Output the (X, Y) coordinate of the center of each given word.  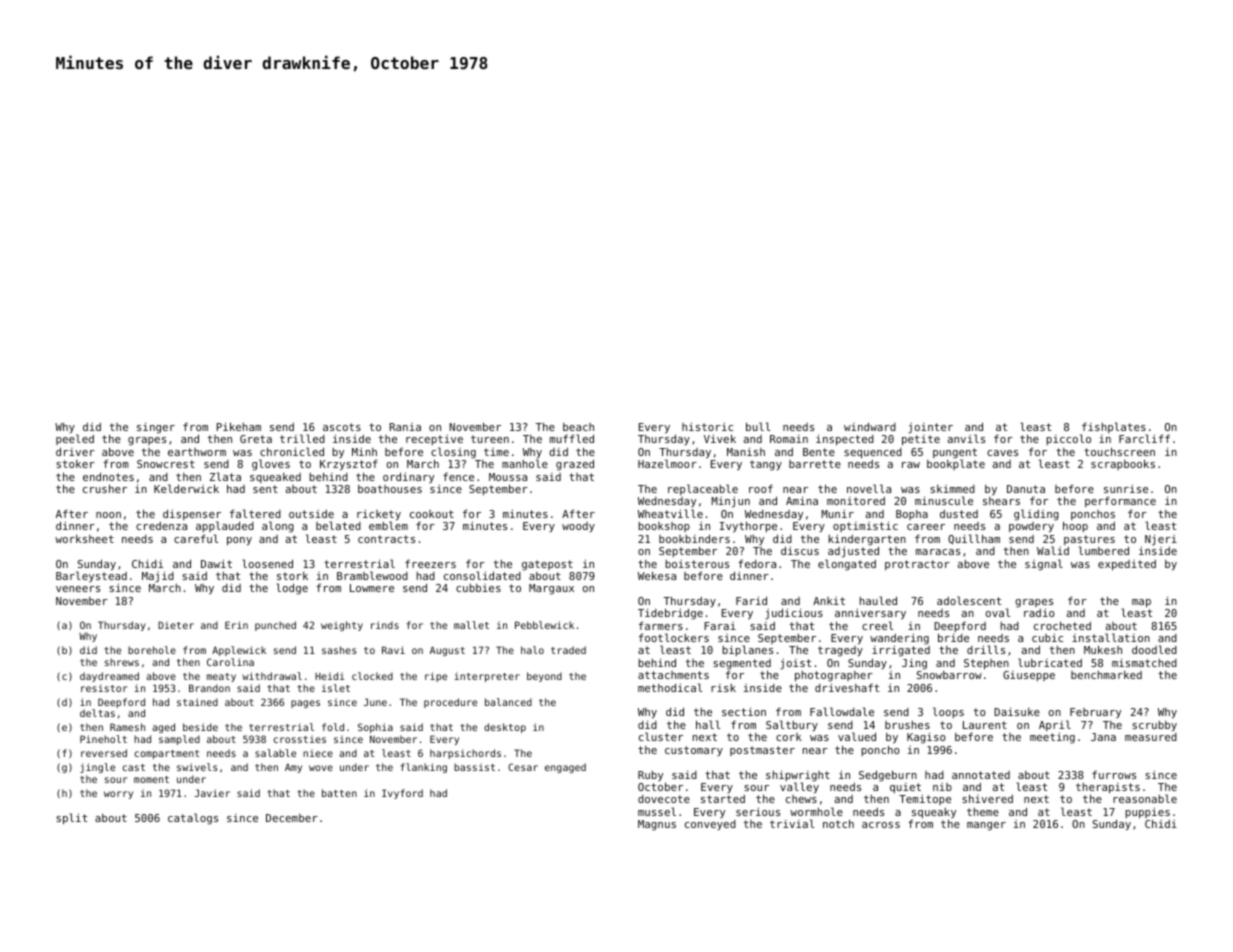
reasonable (1145, 799)
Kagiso (926, 738)
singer (156, 428)
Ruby (650, 776)
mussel (657, 811)
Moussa (508, 477)
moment (151, 779)
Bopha (912, 515)
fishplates (1113, 428)
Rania (405, 427)
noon (108, 515)
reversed (104, 753)
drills (986, 649)
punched (275, 626)
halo (532, 650)
